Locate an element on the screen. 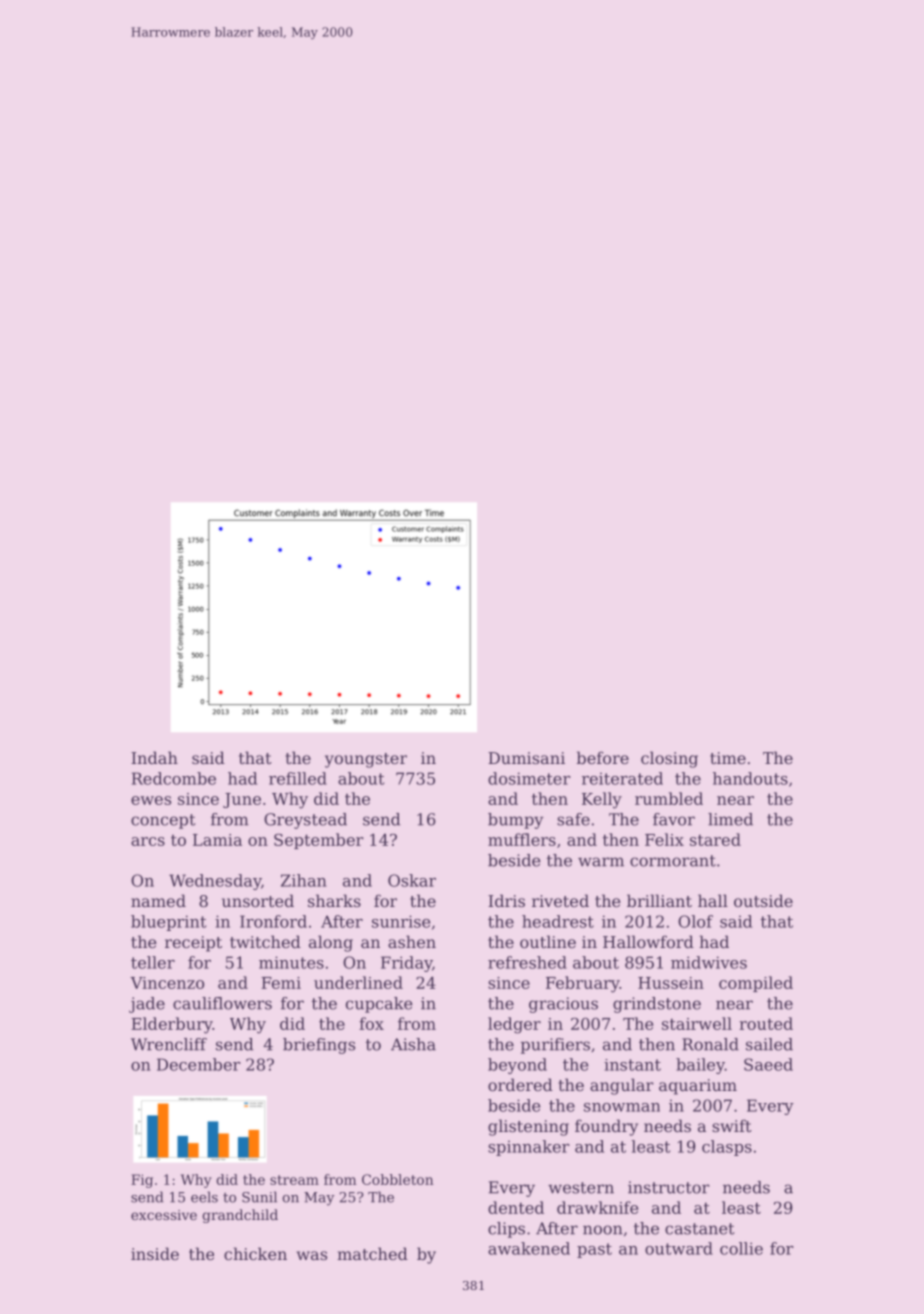  matched is located at coordinates (372, 1253).
